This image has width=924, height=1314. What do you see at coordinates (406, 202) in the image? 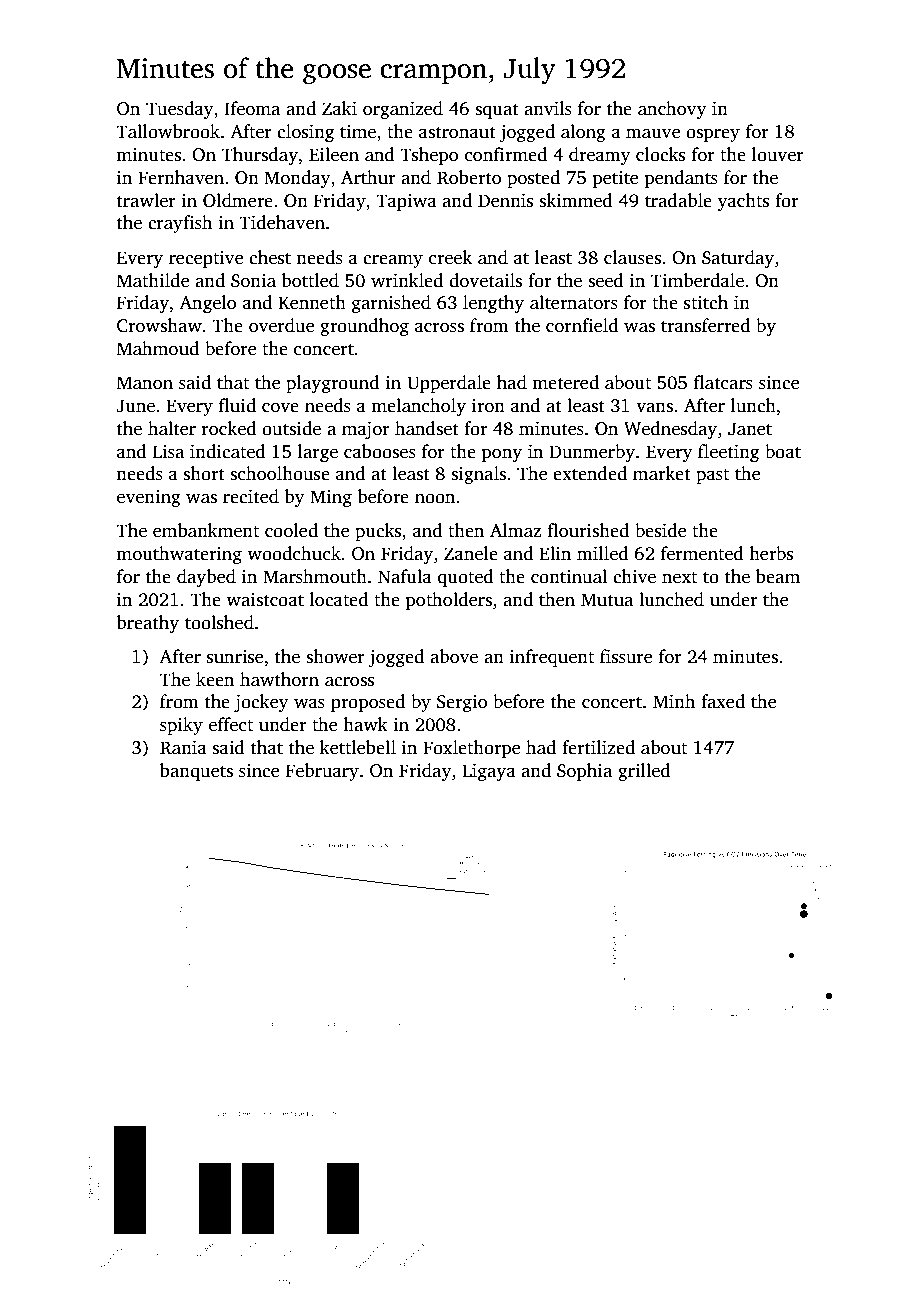
I see `Tapiwa` at bounding box center [406, 202].
